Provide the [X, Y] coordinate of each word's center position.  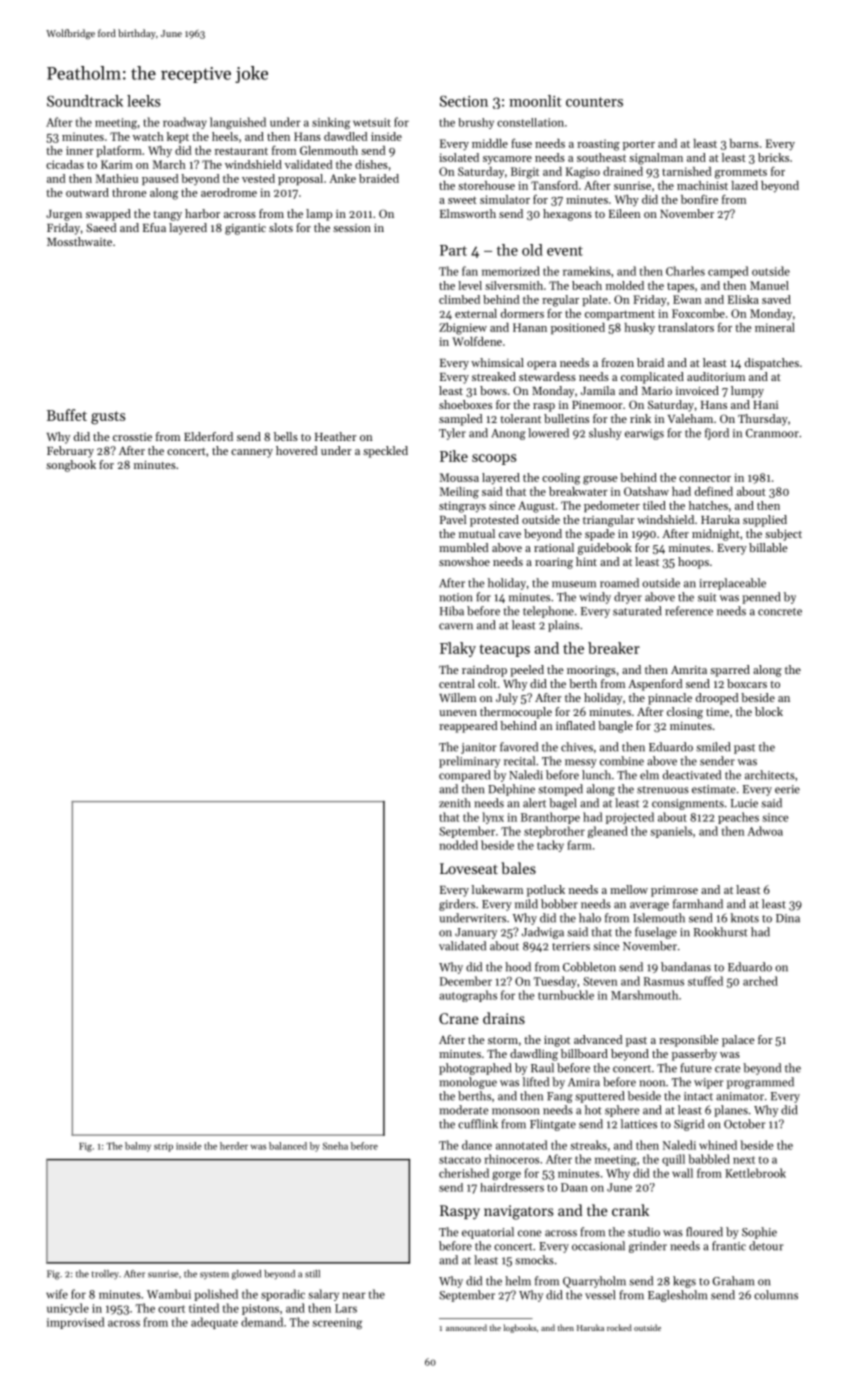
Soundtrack [85, 101]
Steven [600, 981]
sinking [331, 123]
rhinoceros [512, 1159]
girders [457, 905]
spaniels [671, 832]
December [466, 981]
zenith [454, 803]
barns [744, 143]
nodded [458, 845]
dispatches [772, 364]
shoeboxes [465, 404]
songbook [71, 466]
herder [234, 1146]
